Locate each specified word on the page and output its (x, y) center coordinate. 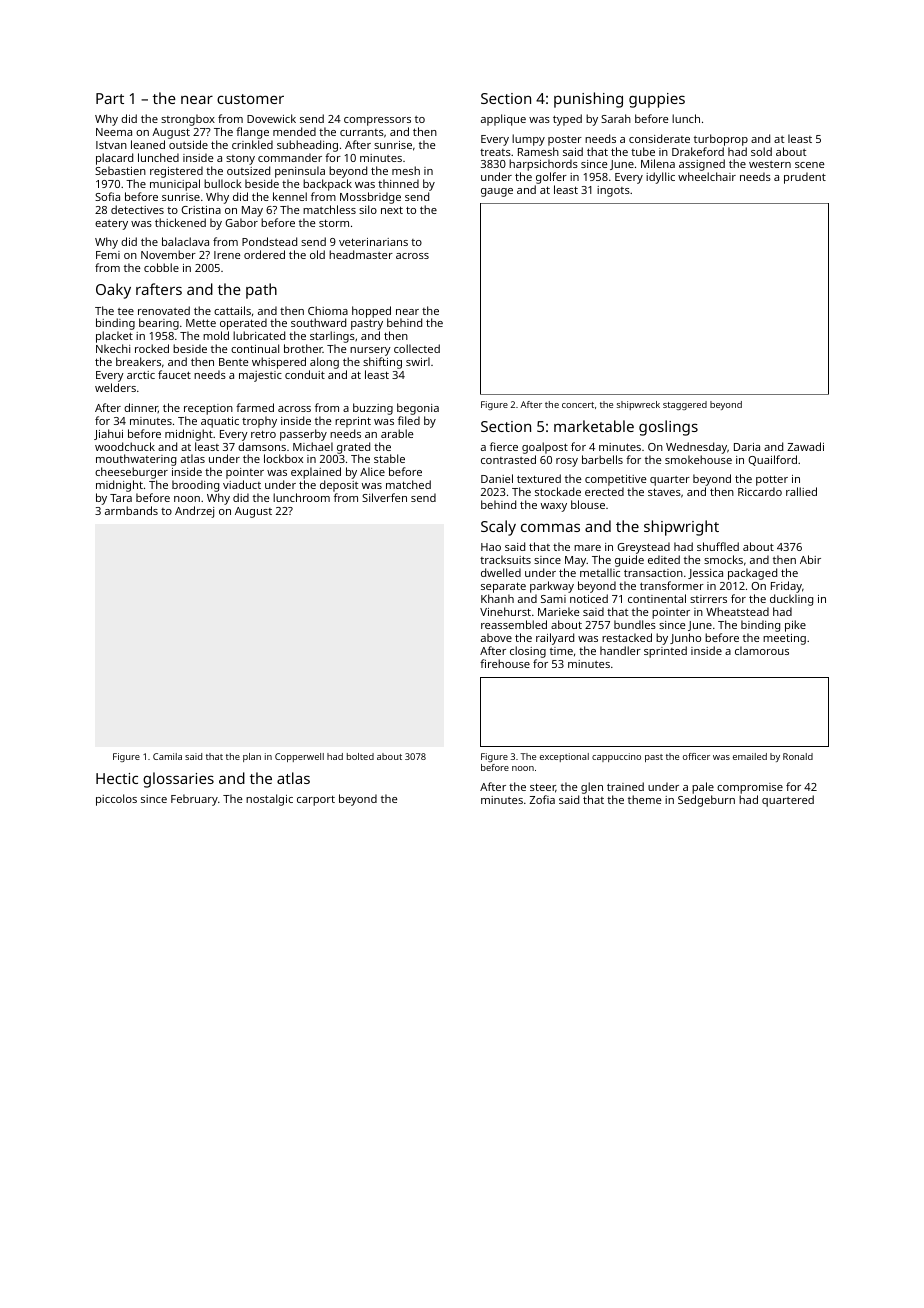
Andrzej (194, 512)
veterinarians (373, 242)
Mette (201, 323)
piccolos (116, 800)
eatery (111, 225)
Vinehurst (505, 611)
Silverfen (384, 497)
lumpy (528, 140)
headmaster (361, 254)
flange (252, 133)
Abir (810, 559)
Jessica (705, 574)
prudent (805, 178)
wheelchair (707, 177)
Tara (121, 498)
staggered (685, 405)
